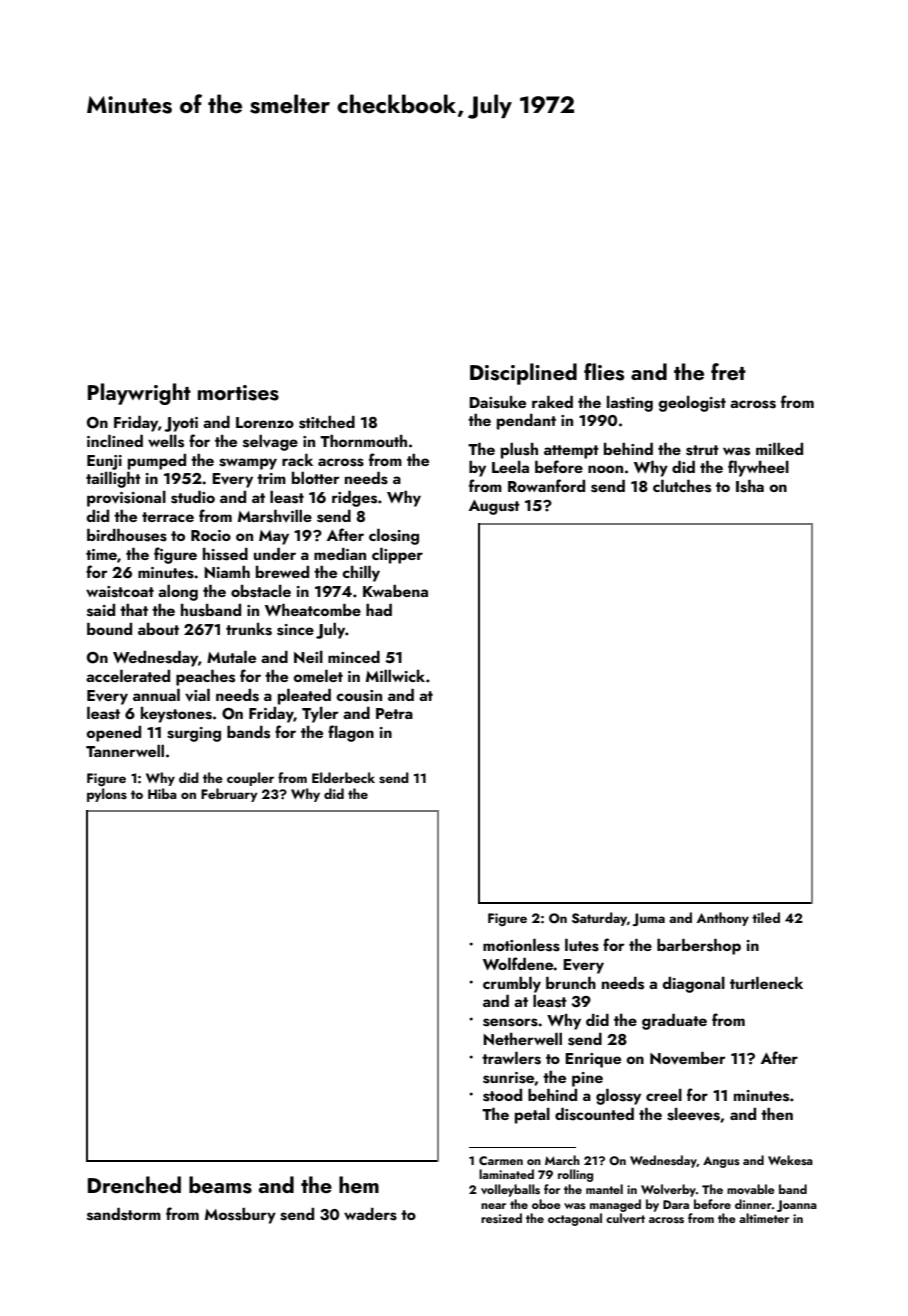  Describe the element at coordinates (124, 1214) in the screenshot. I see `sandstorm` at that location.
